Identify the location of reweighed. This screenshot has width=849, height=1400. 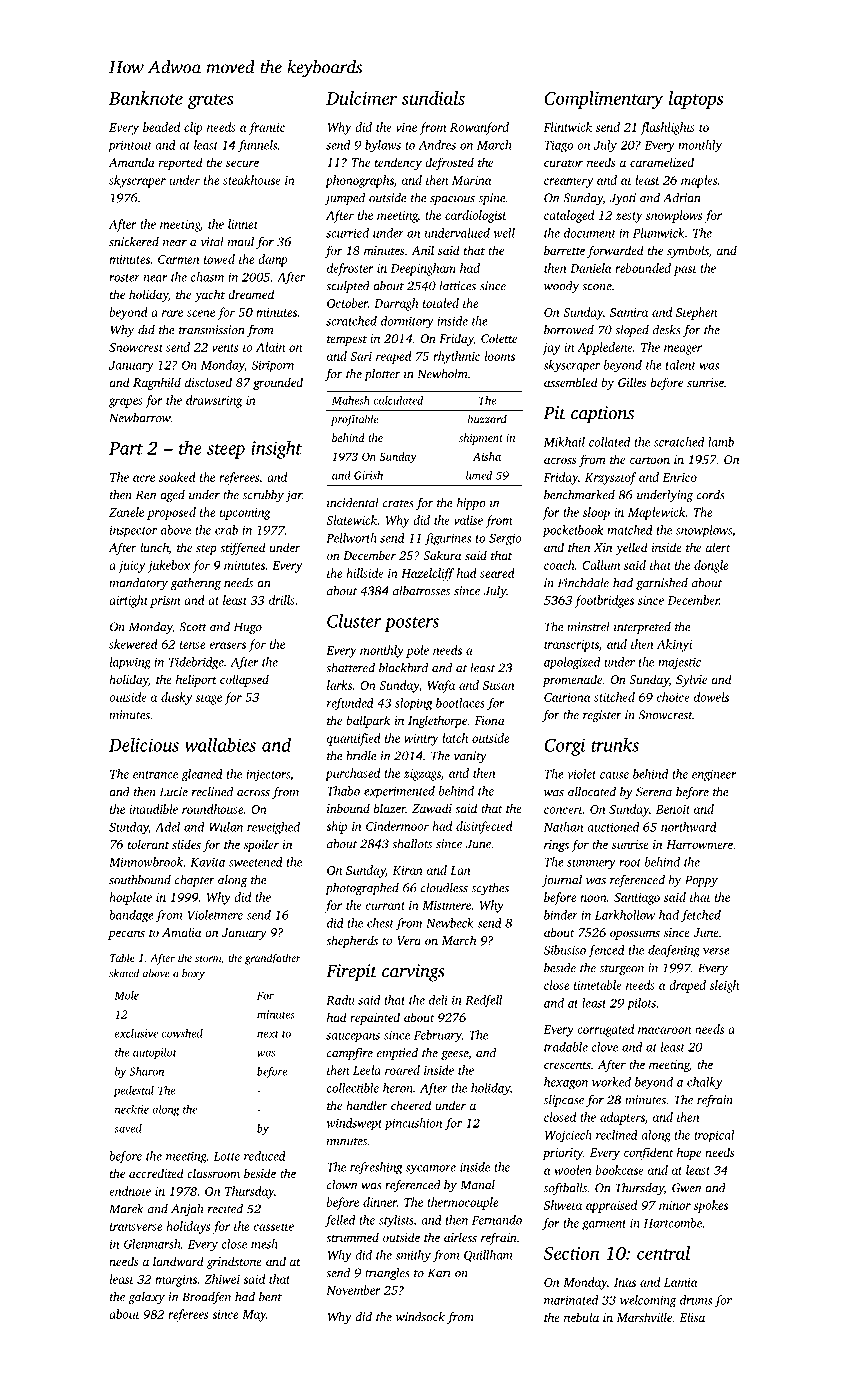
(273, 828).
